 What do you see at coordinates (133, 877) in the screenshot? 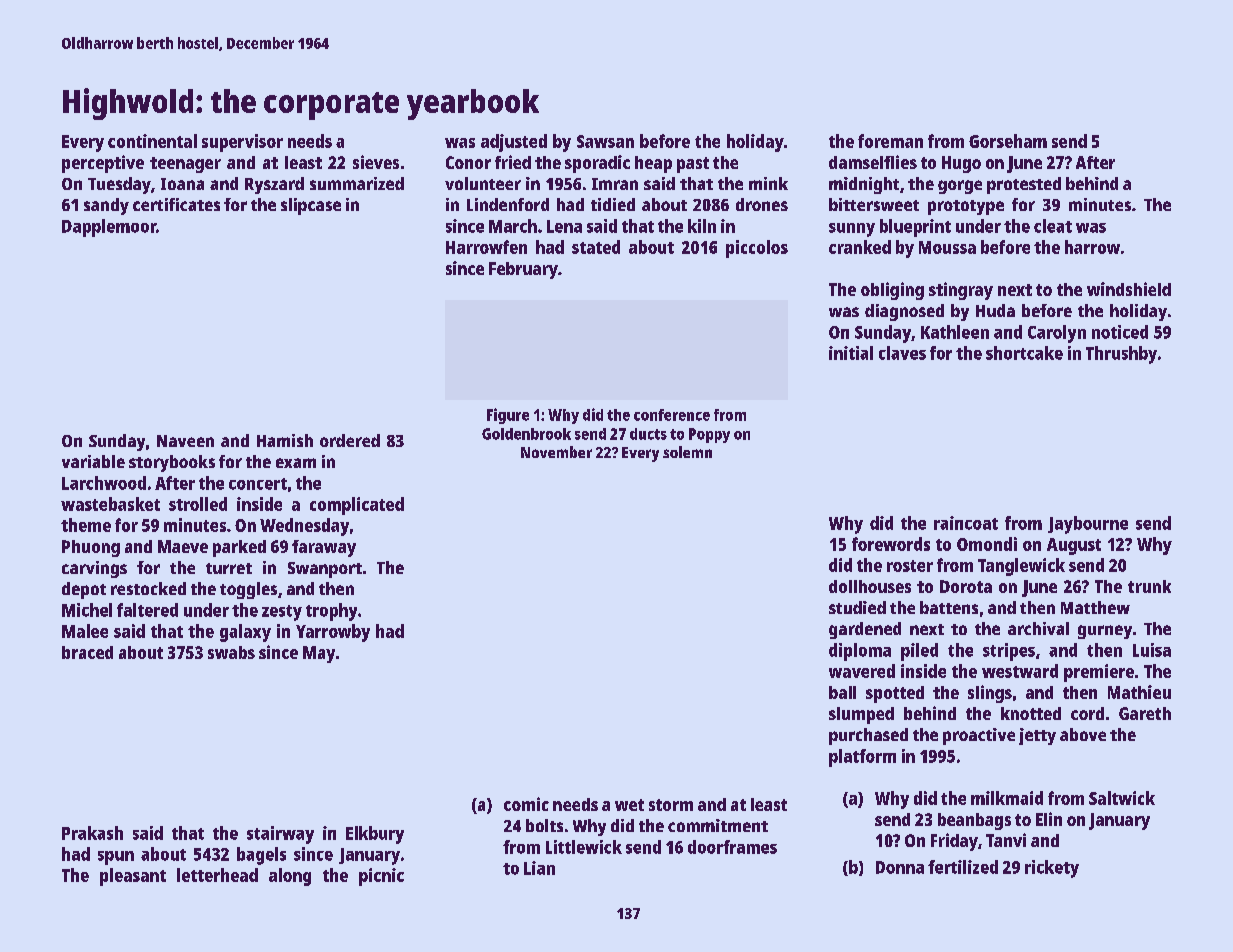
I see `pleasant` at bounding box center [133, 877].
